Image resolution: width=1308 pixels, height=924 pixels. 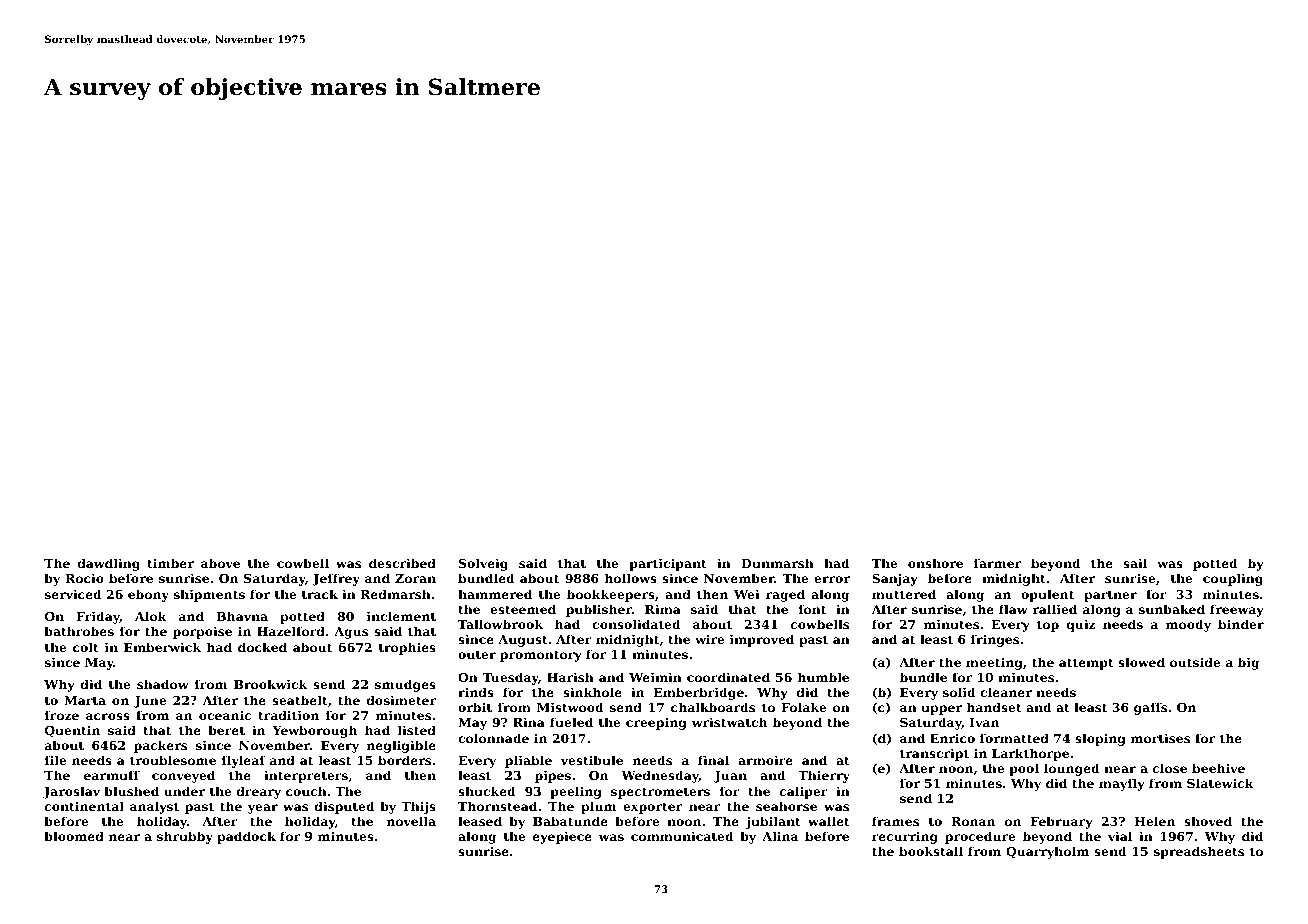 I want to click on shadow, so click(x=163, y=684).
